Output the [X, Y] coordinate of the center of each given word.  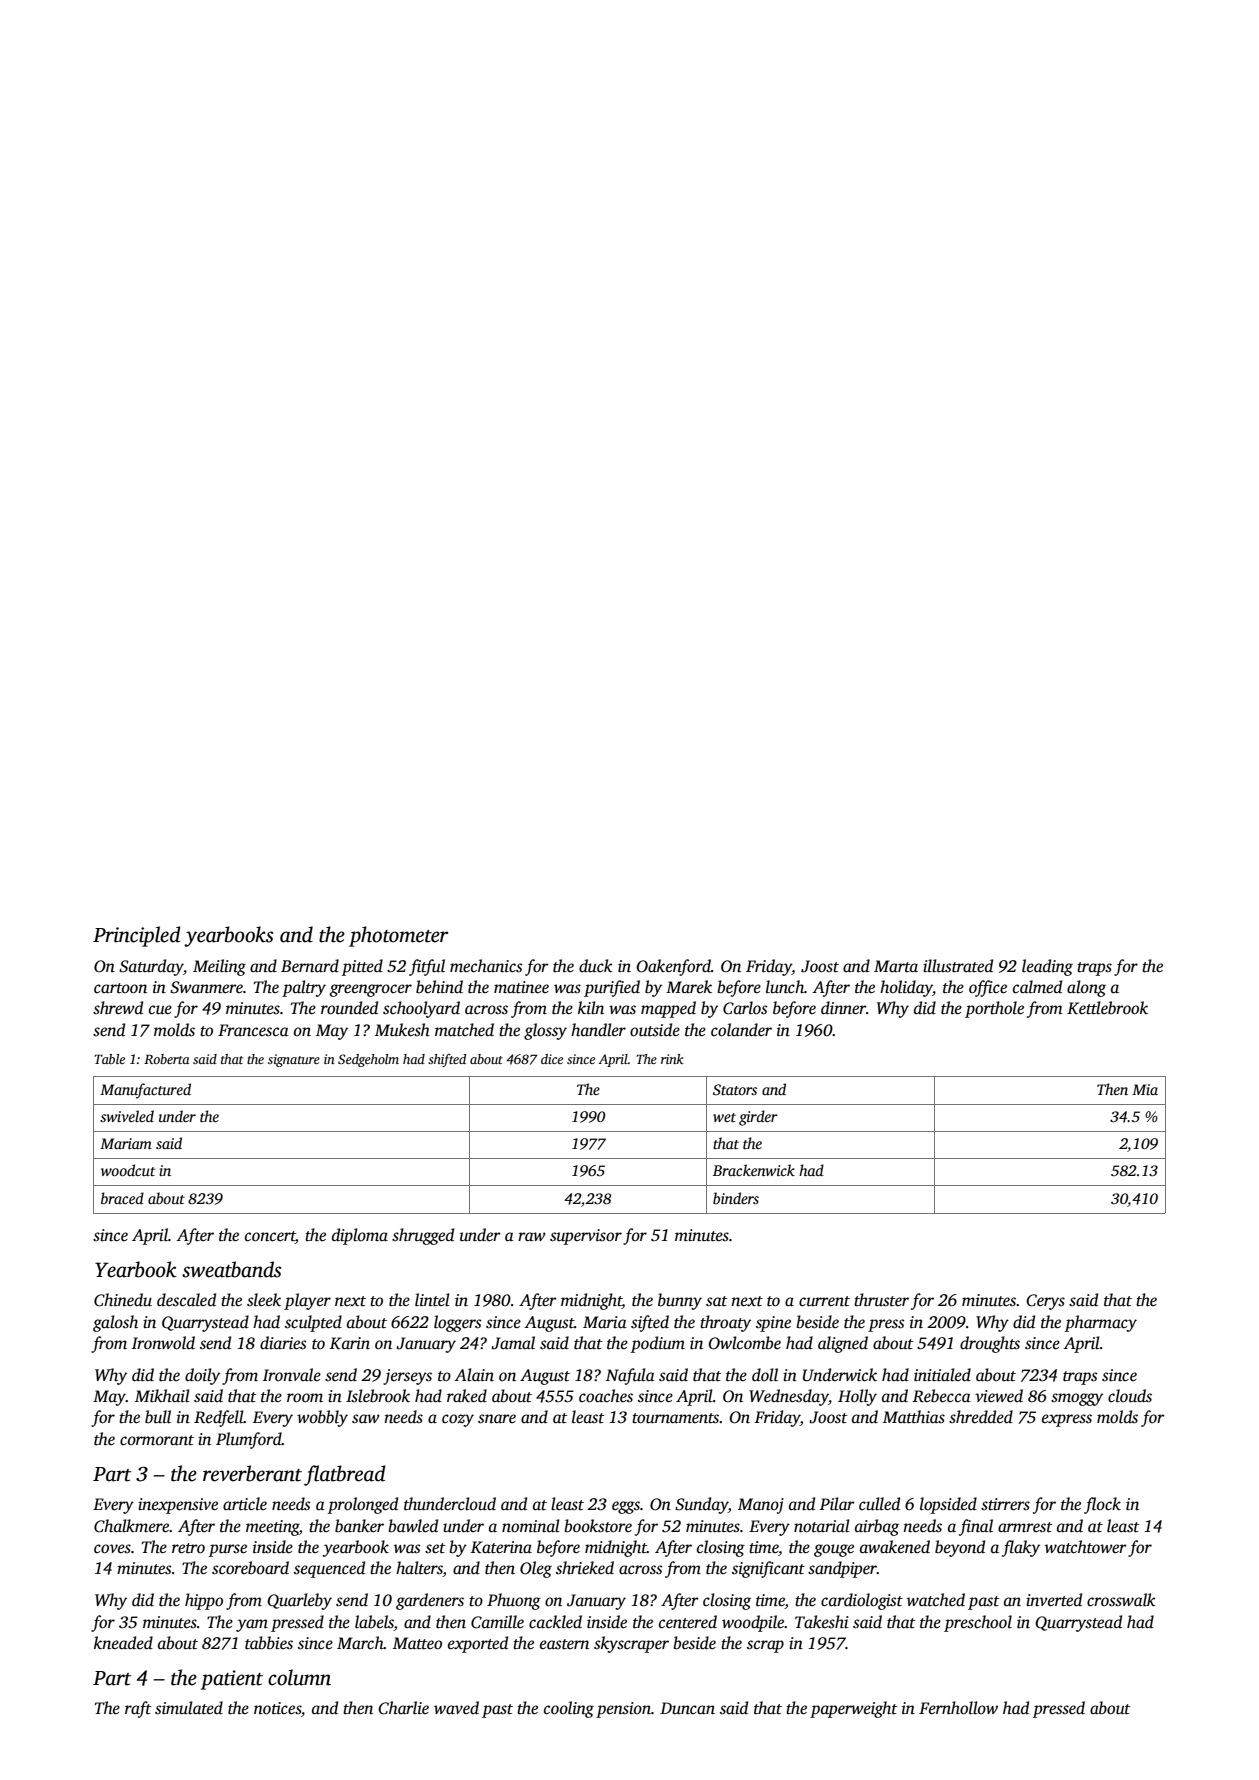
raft [138, 1709]
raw [532, 1237]
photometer [398, 936]
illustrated [958, 966]
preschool [978, 1623]
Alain [474, 1375]
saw [366, 1419]
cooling [569, 1709]
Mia [1145, 1089]
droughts [990, 1344]
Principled [137, 936]
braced [122, 1198]
